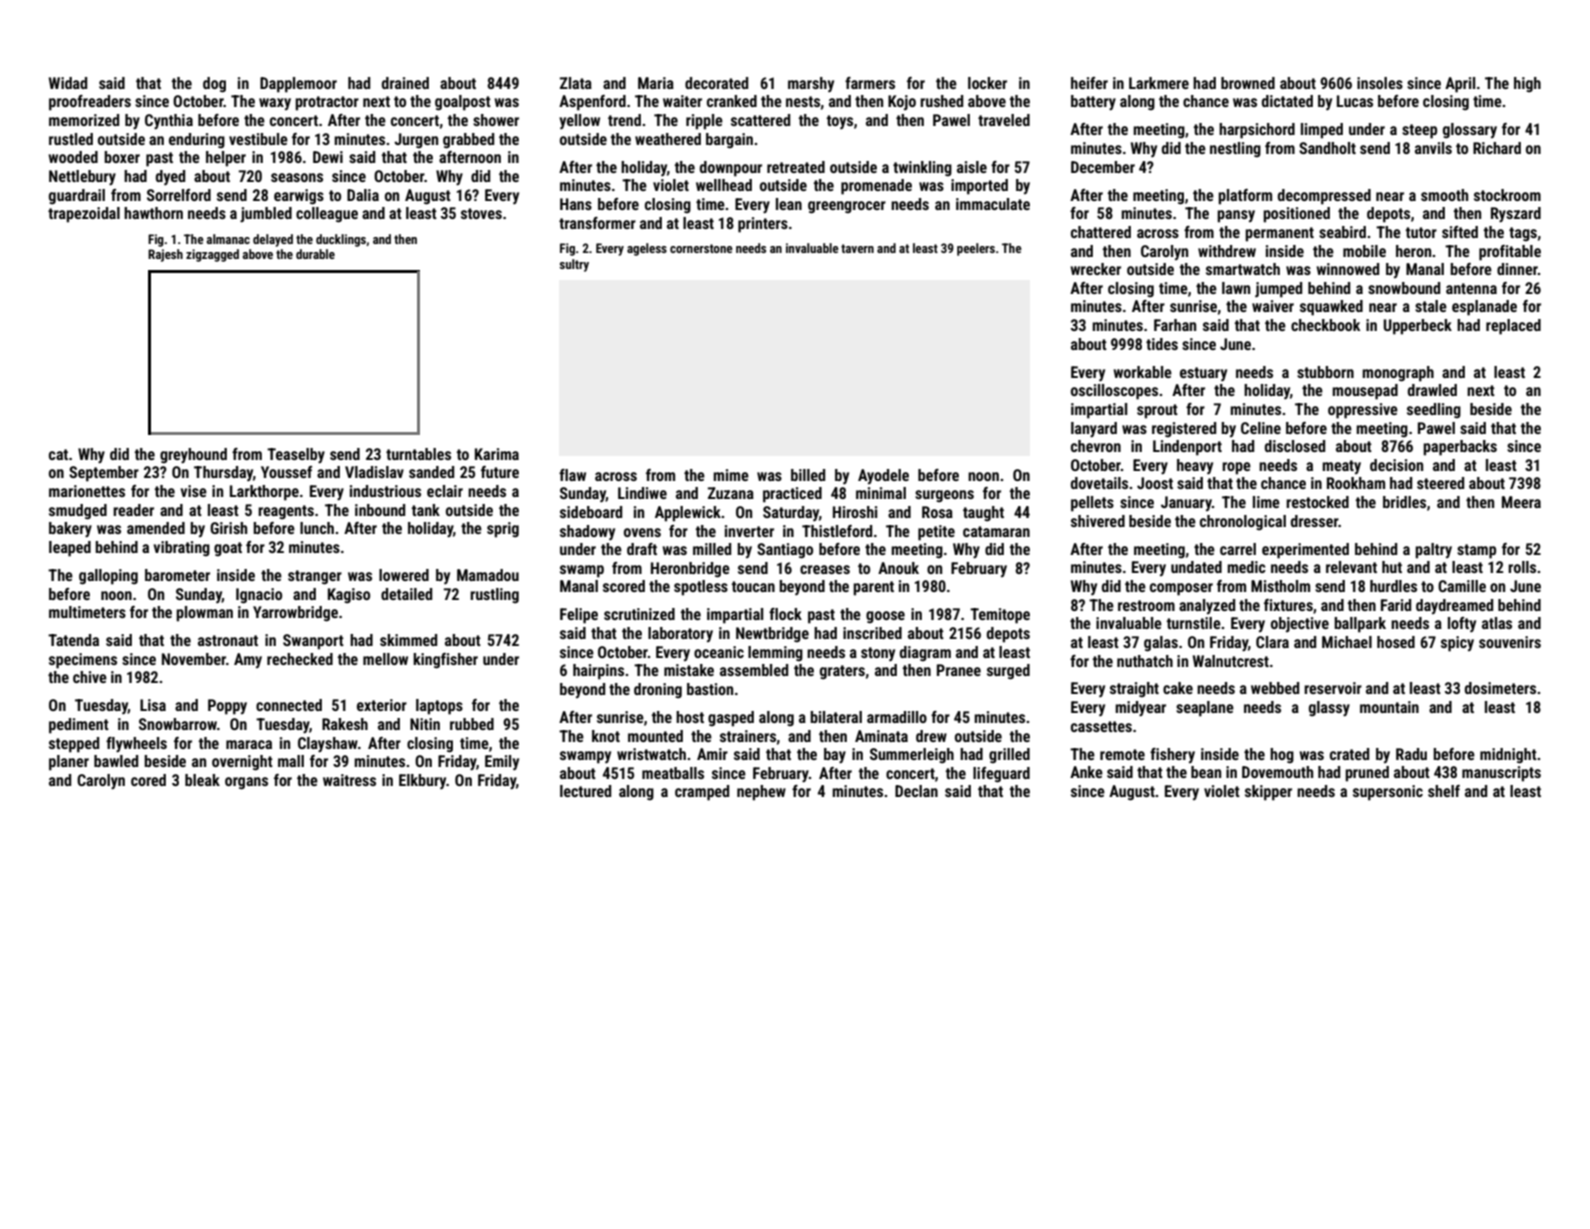 Image resolution: width=1590 pixels, height=1229 pixels. I want to click on wooded, so click(73, 157).
